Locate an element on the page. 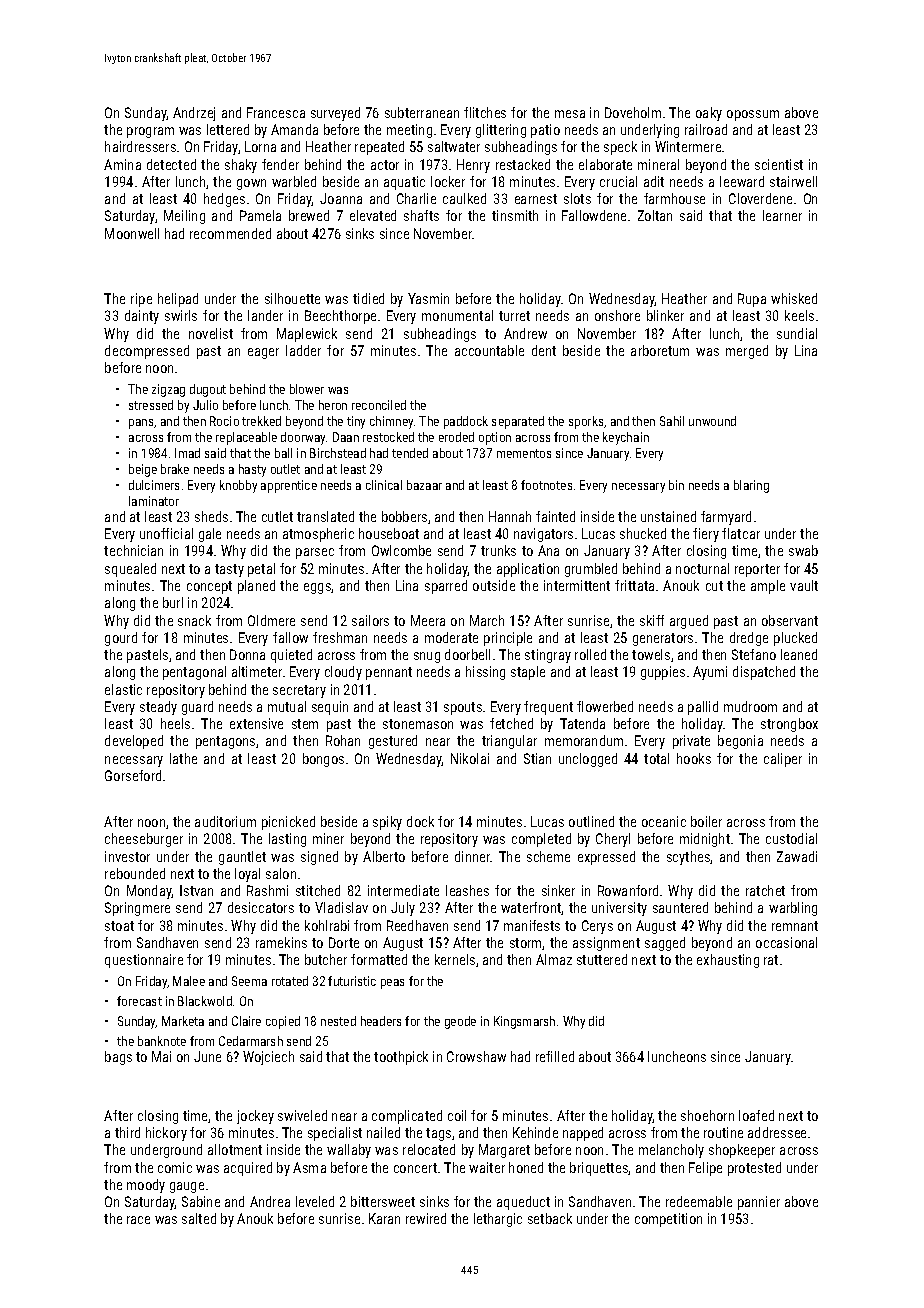  sagged is located at coordinates (665, 944).
